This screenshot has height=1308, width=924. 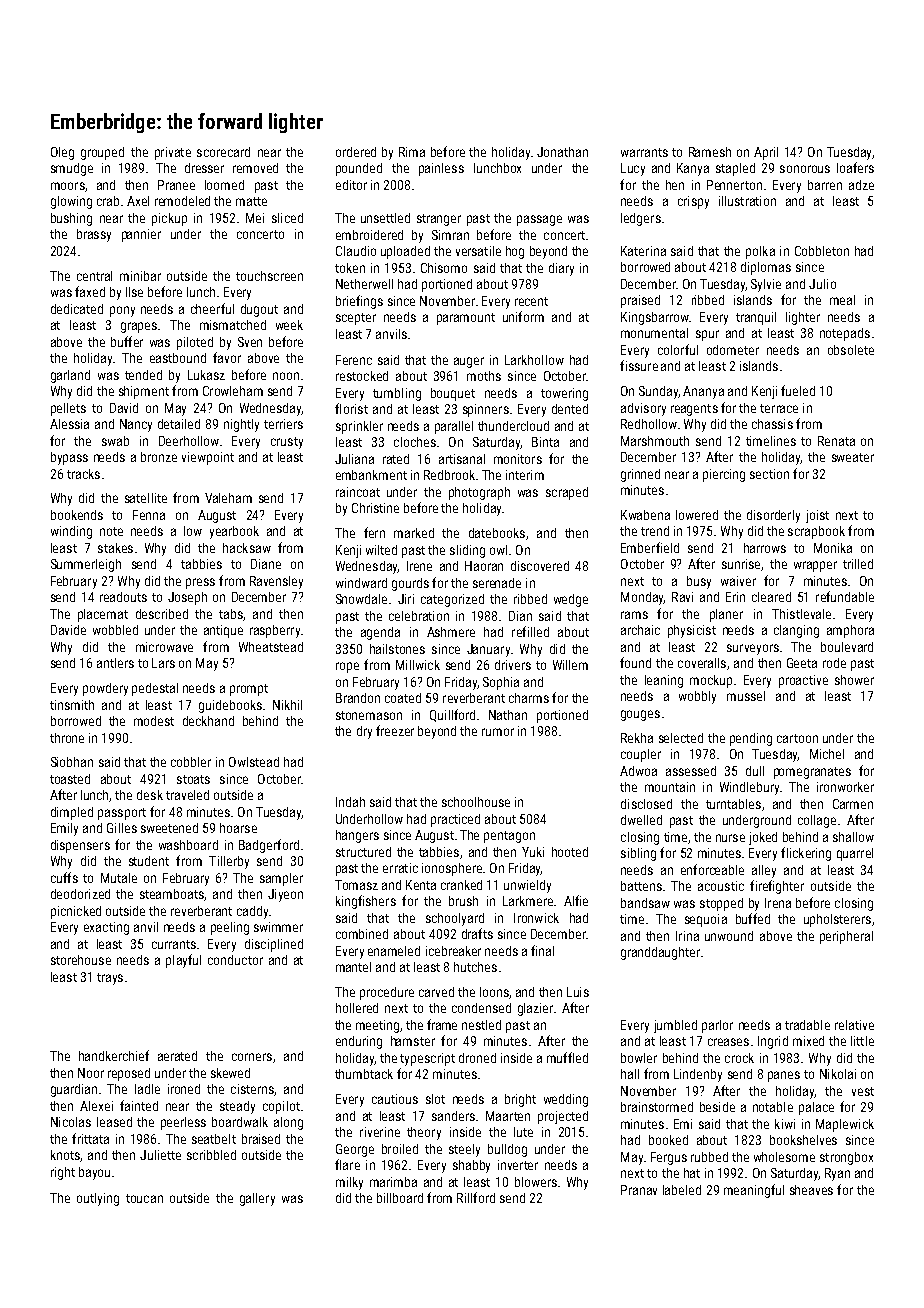 What do you see at coordinates (766, 153) in the screenshot?
I see `April` at bounding box center [766, 153].
